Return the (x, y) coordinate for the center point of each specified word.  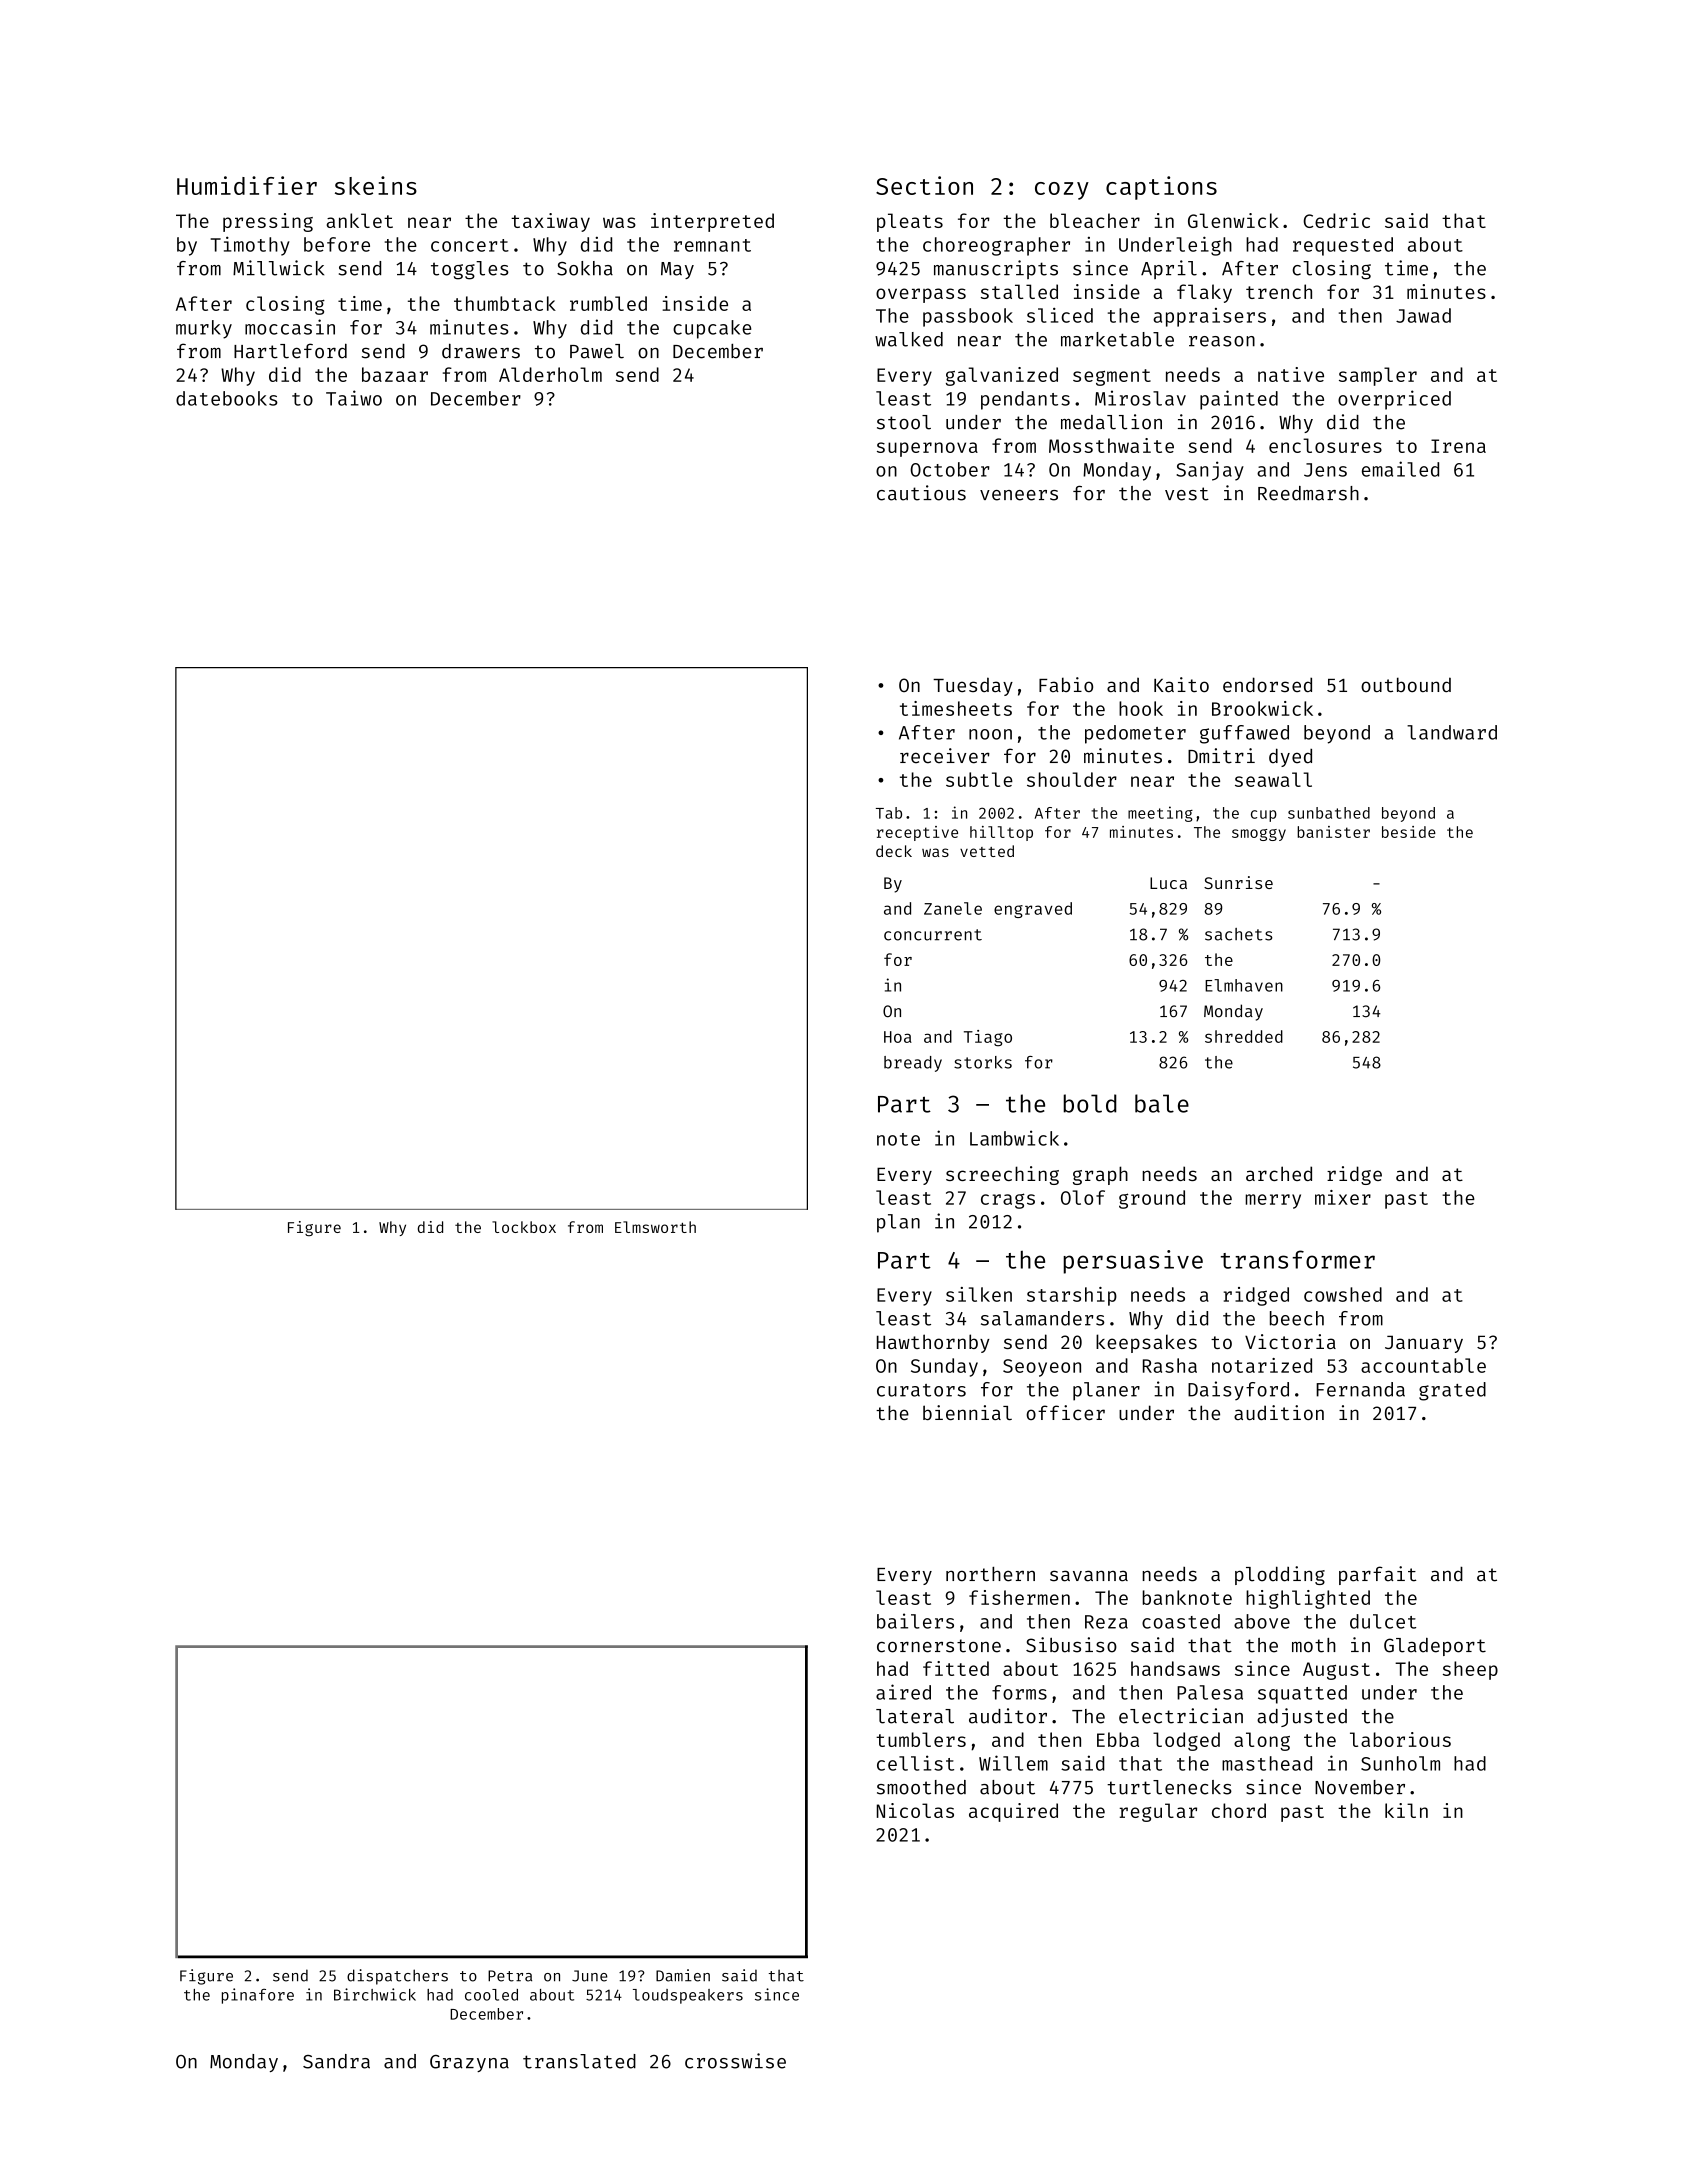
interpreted (712, 222)
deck (894, 851)
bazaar (395, 374)
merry (1273, 1201)
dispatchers (397, 1977)
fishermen (1019, 1597)
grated (1452, 1391)
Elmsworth (655, 1227)
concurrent (933, 935)
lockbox (524, 1227)
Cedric (1336, 220)
